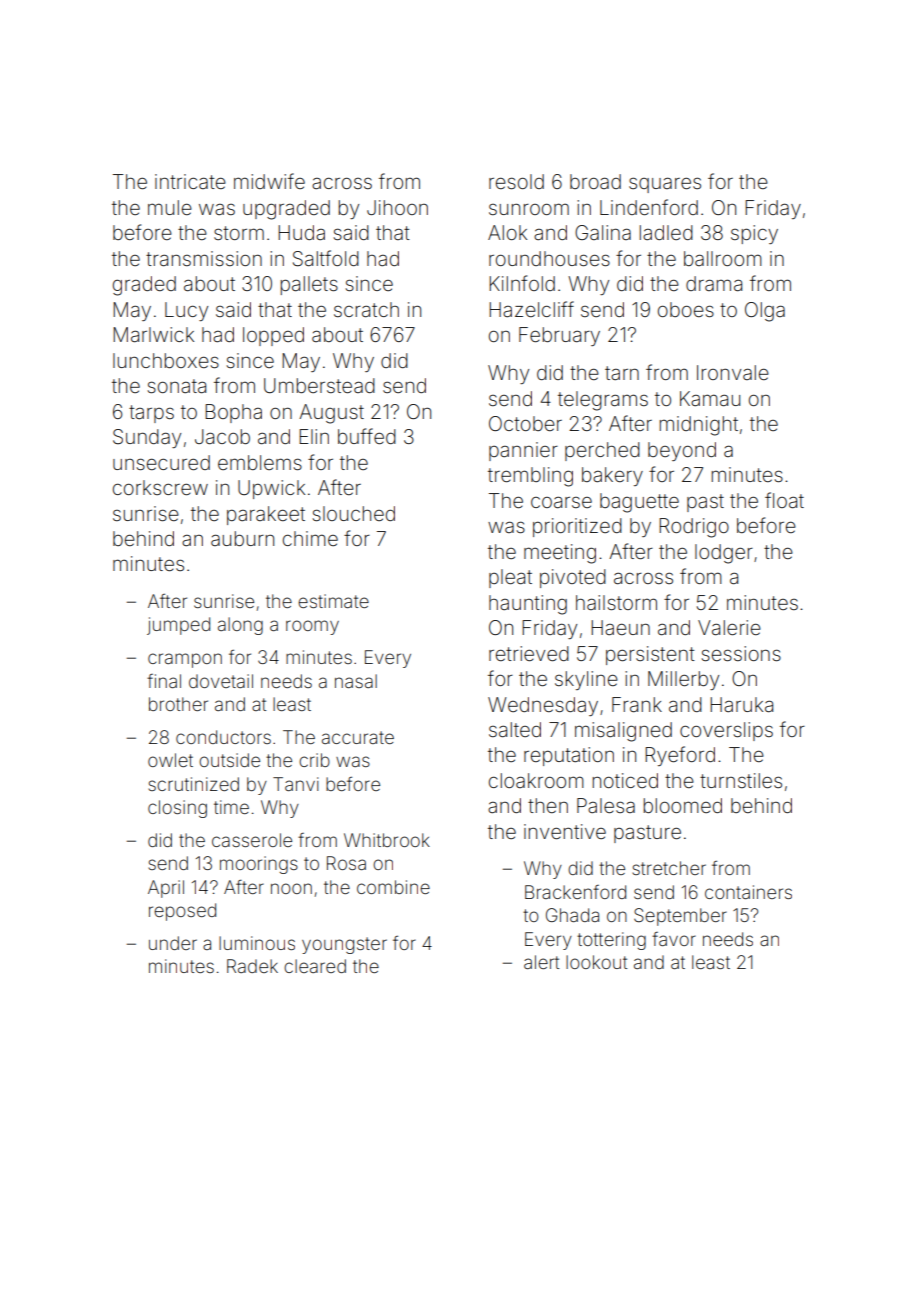 This screenshot has height=1311, width=924. What do you see at coordinates (595, 181) in the screenshot?
I see `broad` at bounding box center [595, 181].
